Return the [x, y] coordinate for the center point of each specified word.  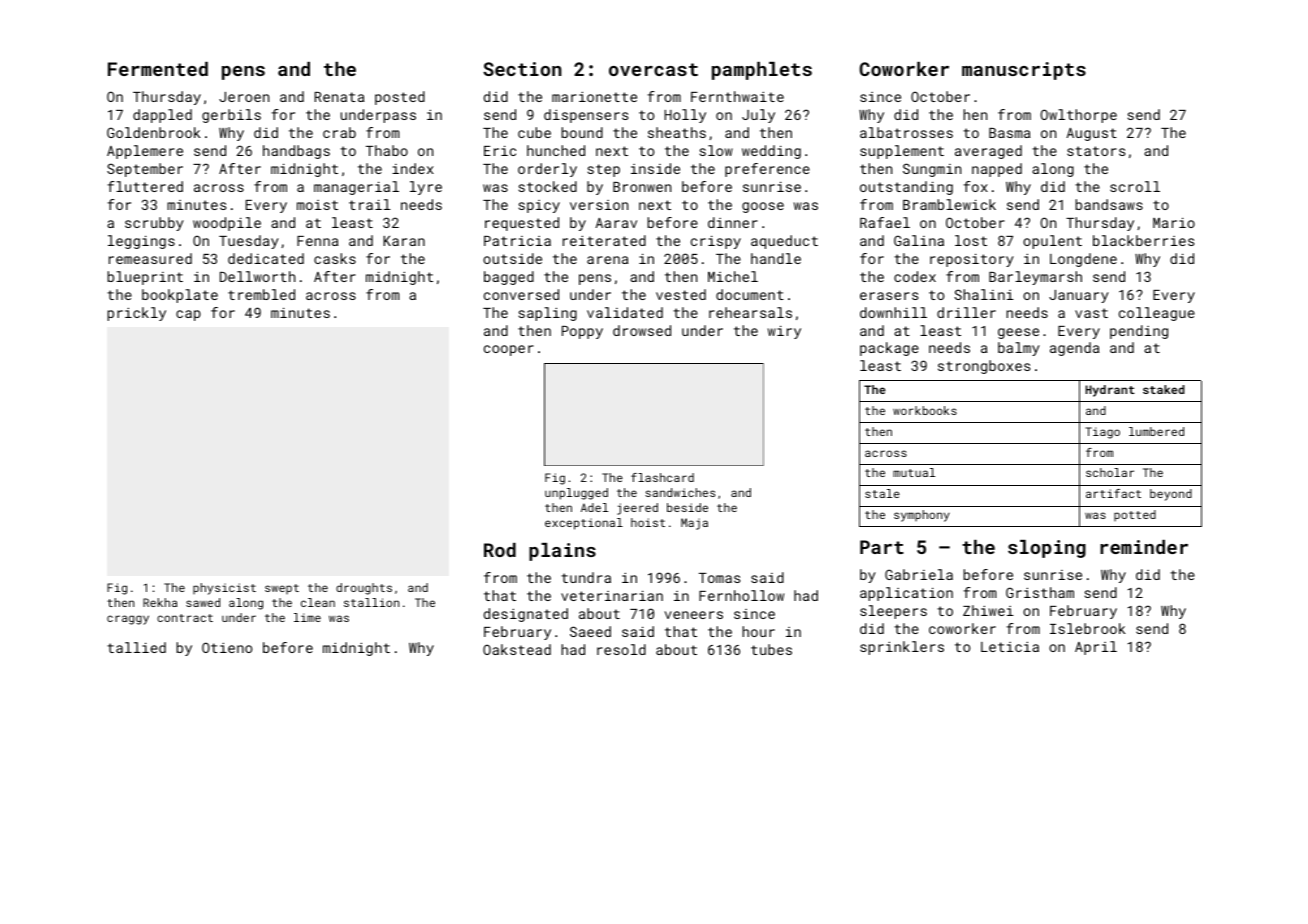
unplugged [576, 494]
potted [1135, 515]
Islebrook [1088, 628]
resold [621, 649]
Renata [339, 97]
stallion [371, 602]
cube [534, 132]
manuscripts [1024, 71]
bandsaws [1109, 204]
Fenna [317, 241]
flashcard [662, 477]
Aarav [616, 223]
